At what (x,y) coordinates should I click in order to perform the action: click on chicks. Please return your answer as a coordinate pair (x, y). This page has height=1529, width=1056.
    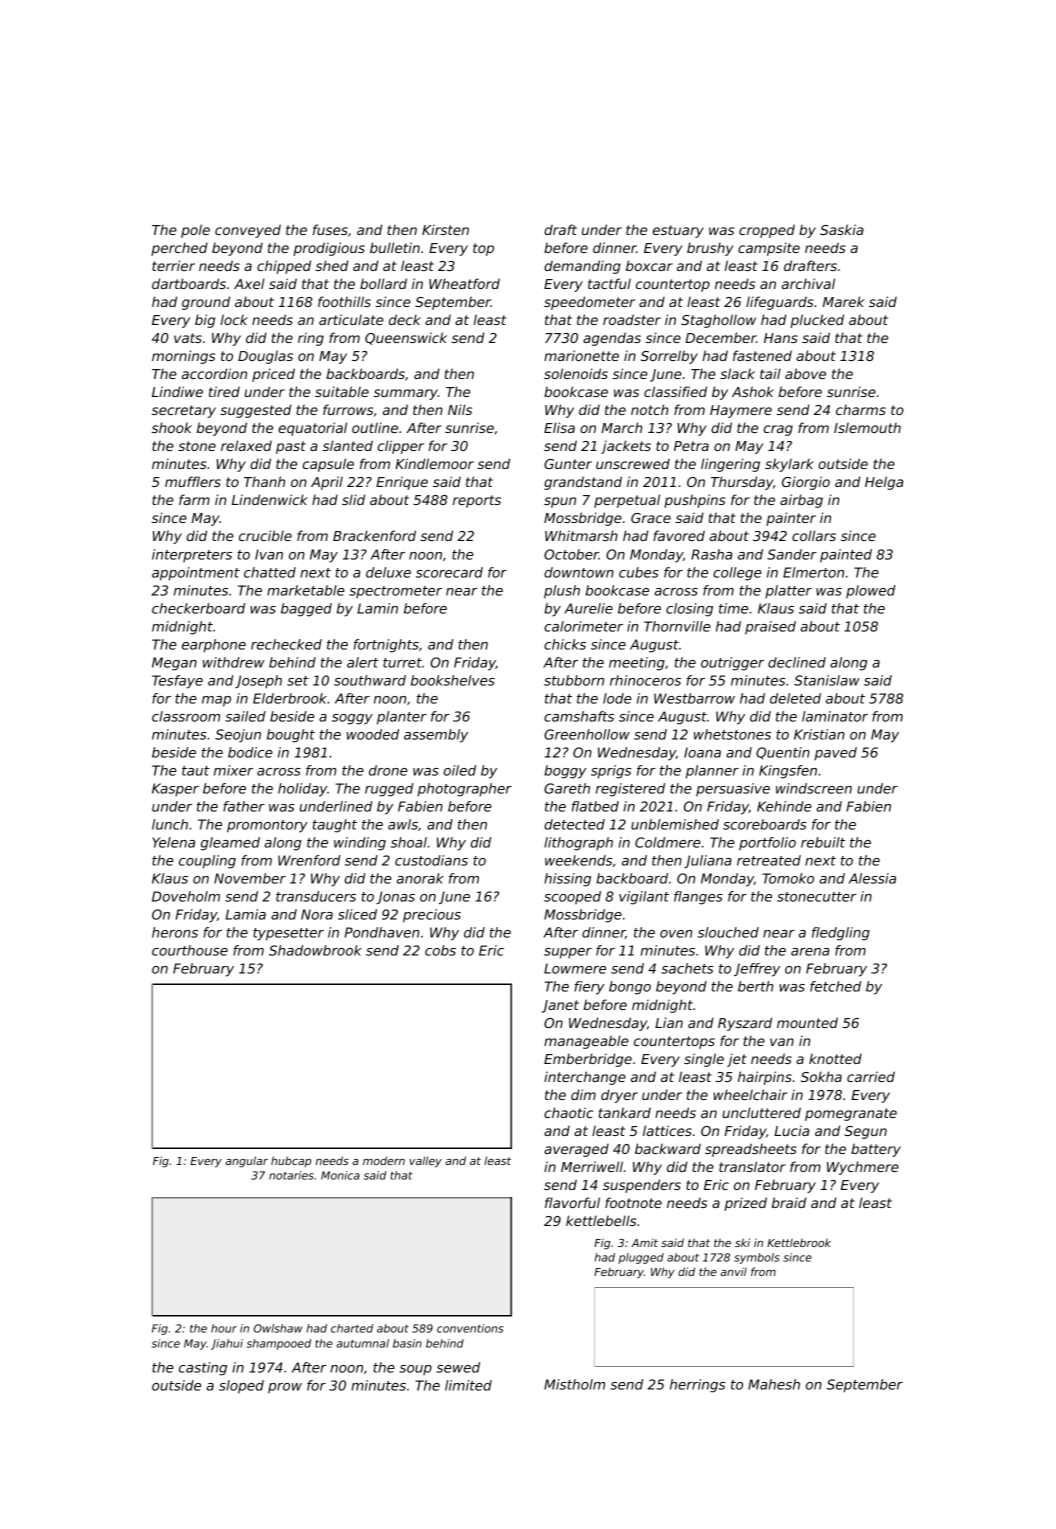
    Looking at the image, I should click on (565, 644).
